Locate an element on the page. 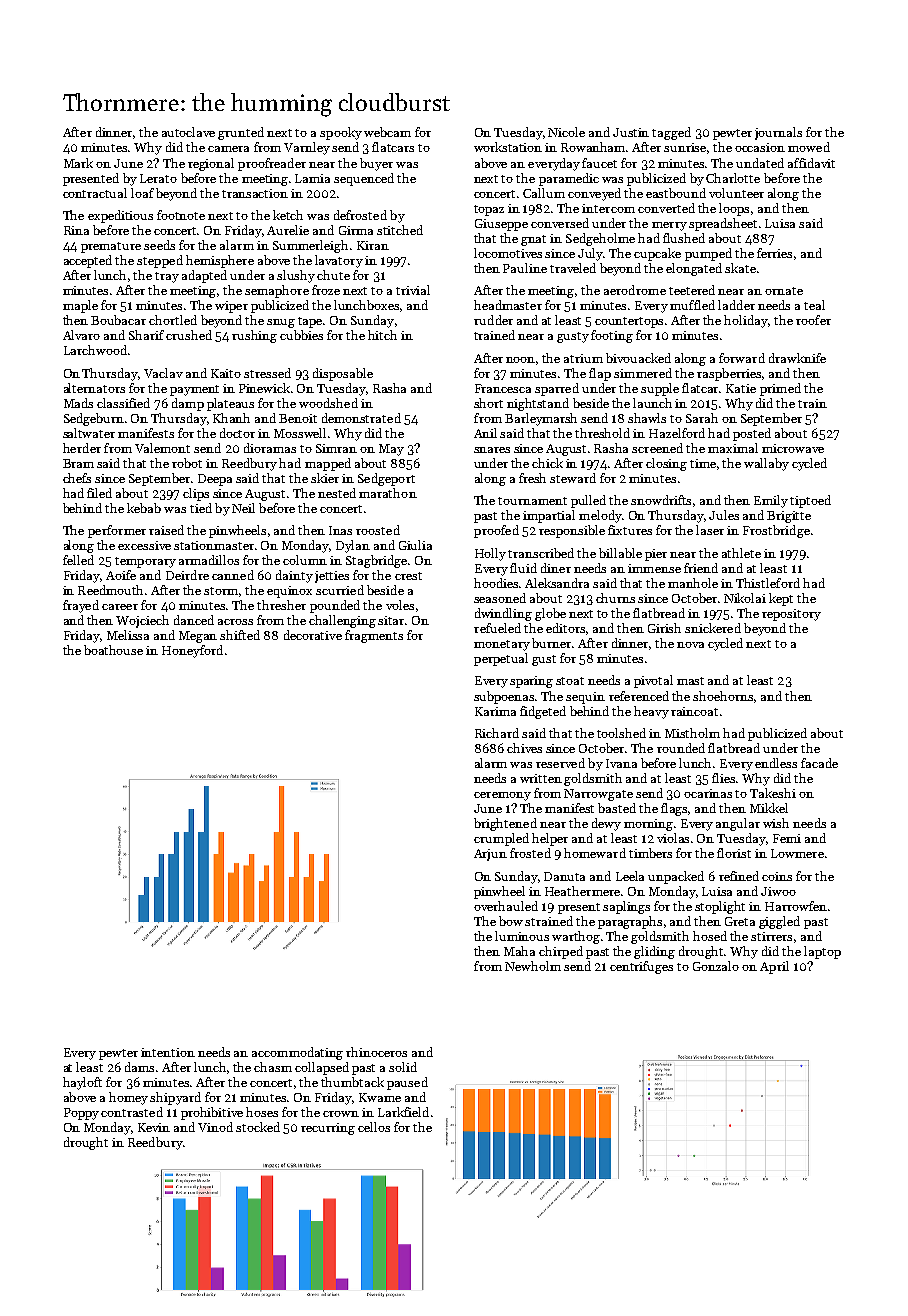 The width and height of the page is (908, 1316). webcam is located at coordinates (387, 132).
